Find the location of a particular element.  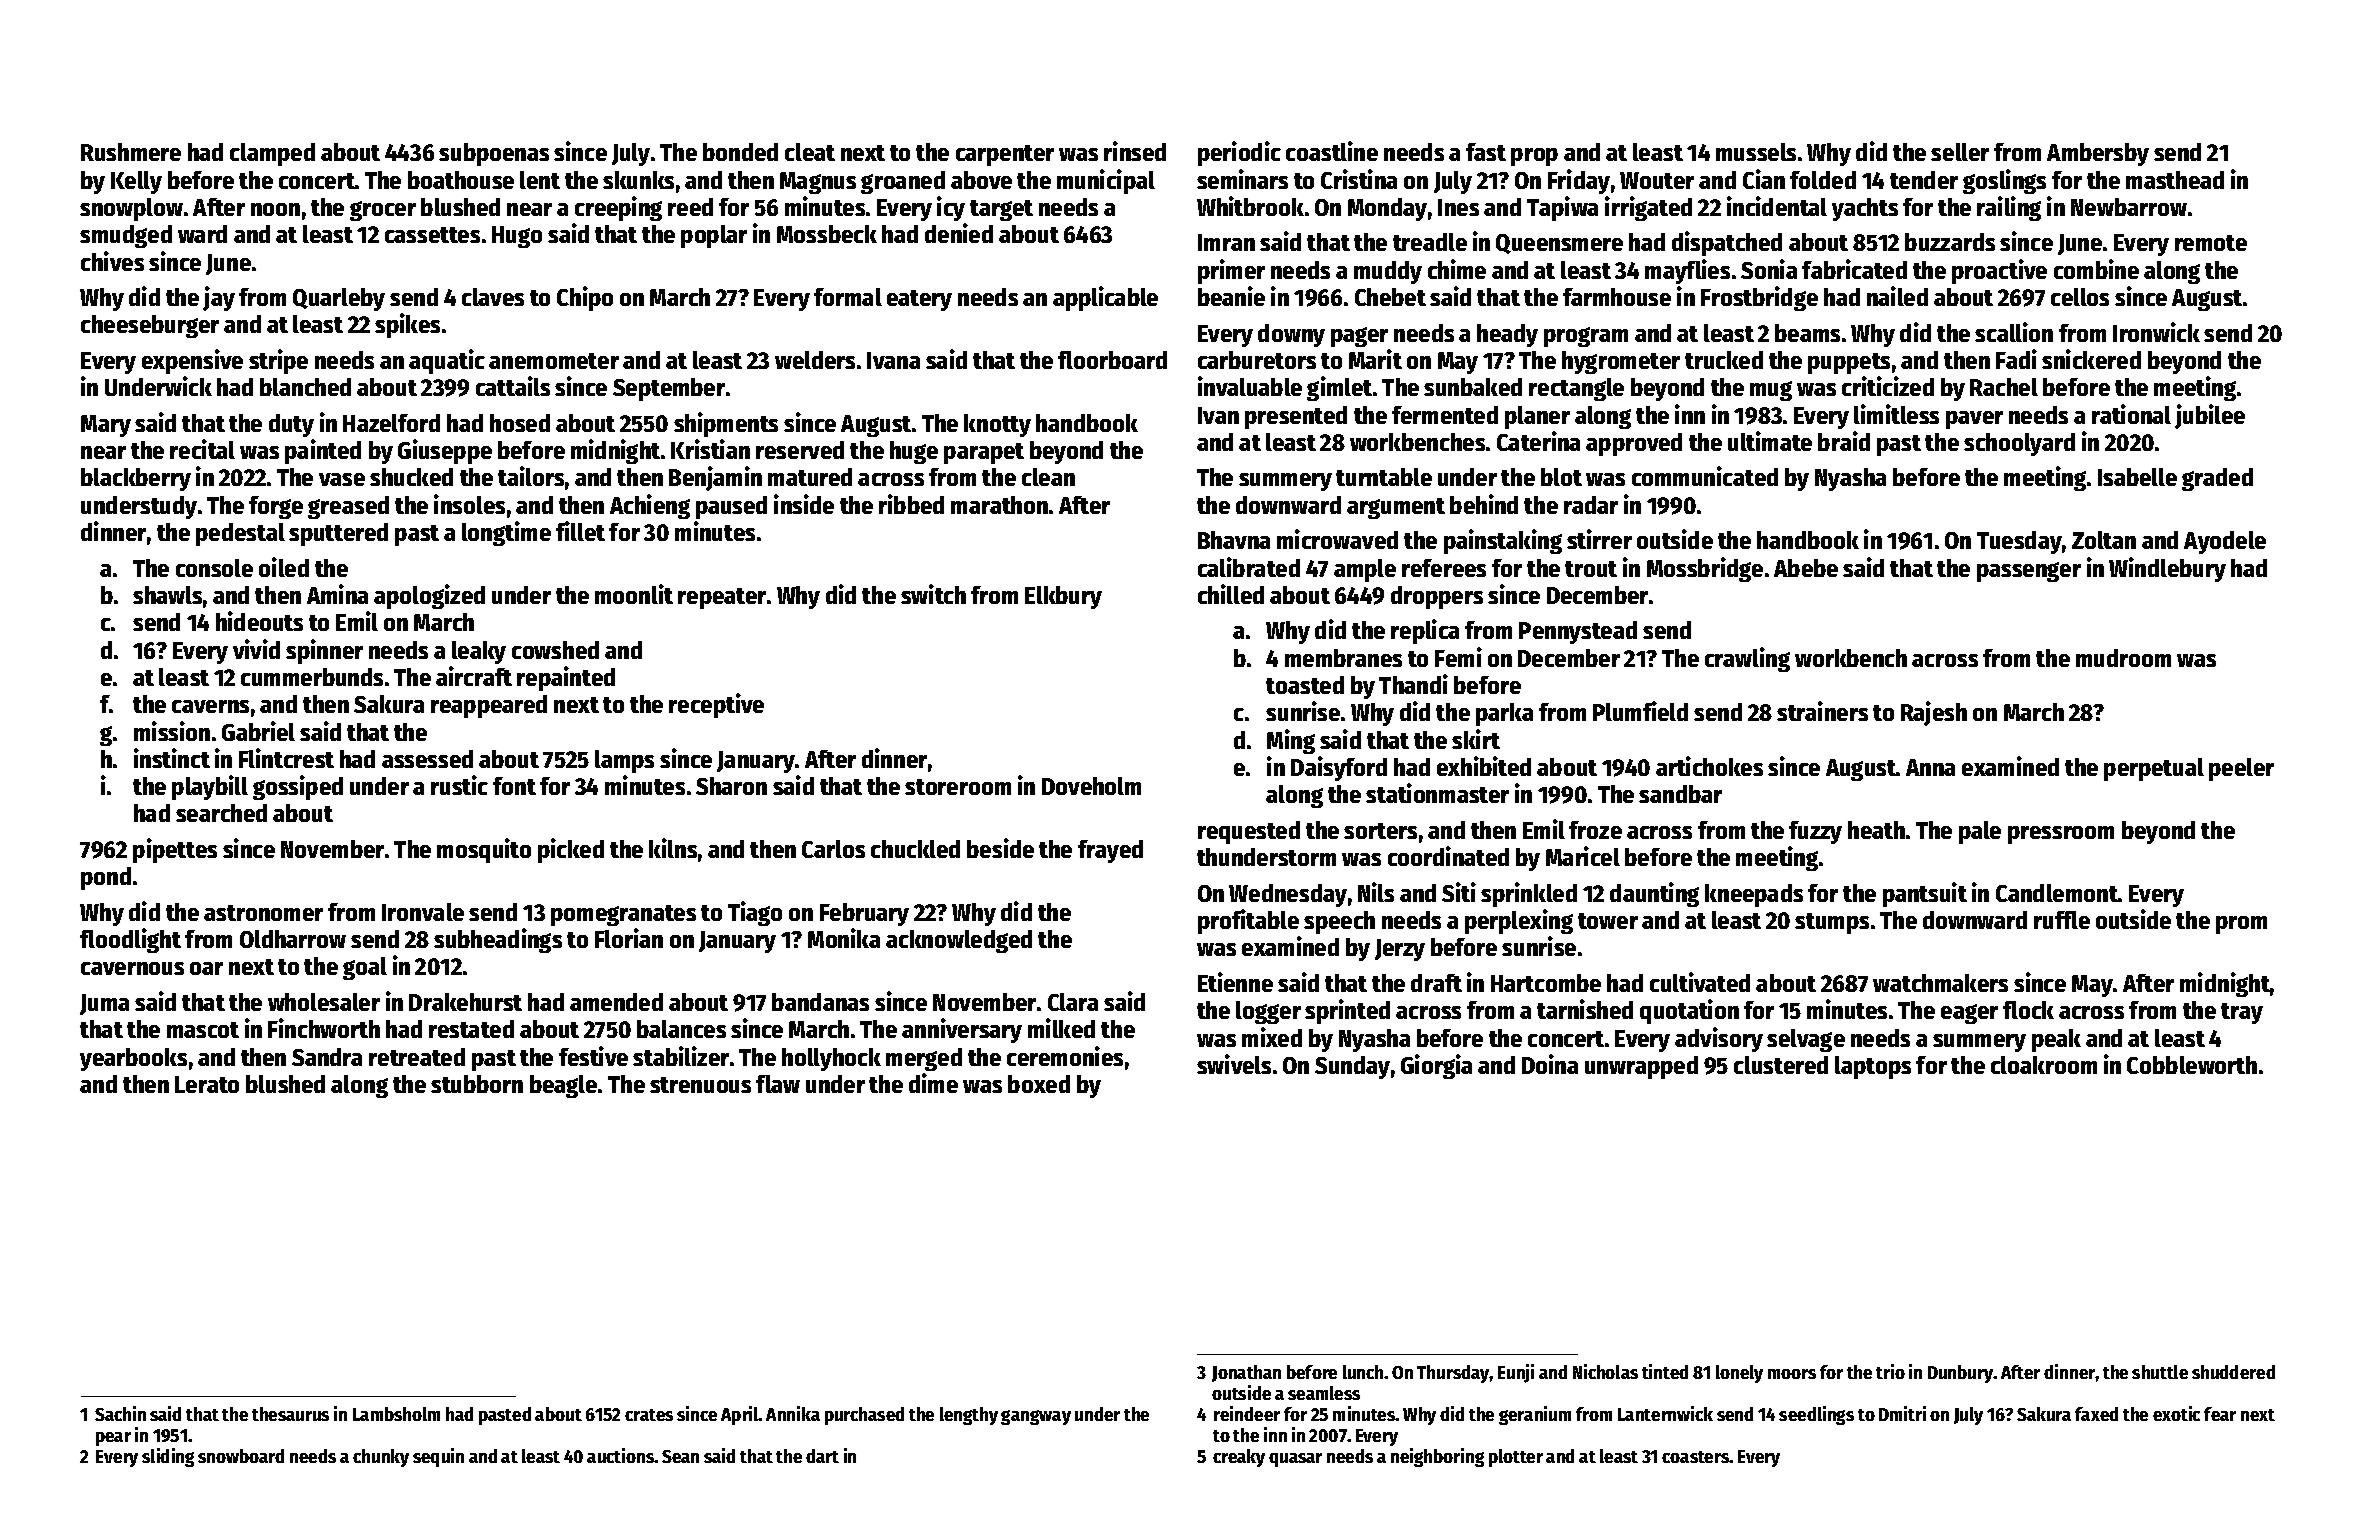

sliding is located at coordinates (168, 1457).
